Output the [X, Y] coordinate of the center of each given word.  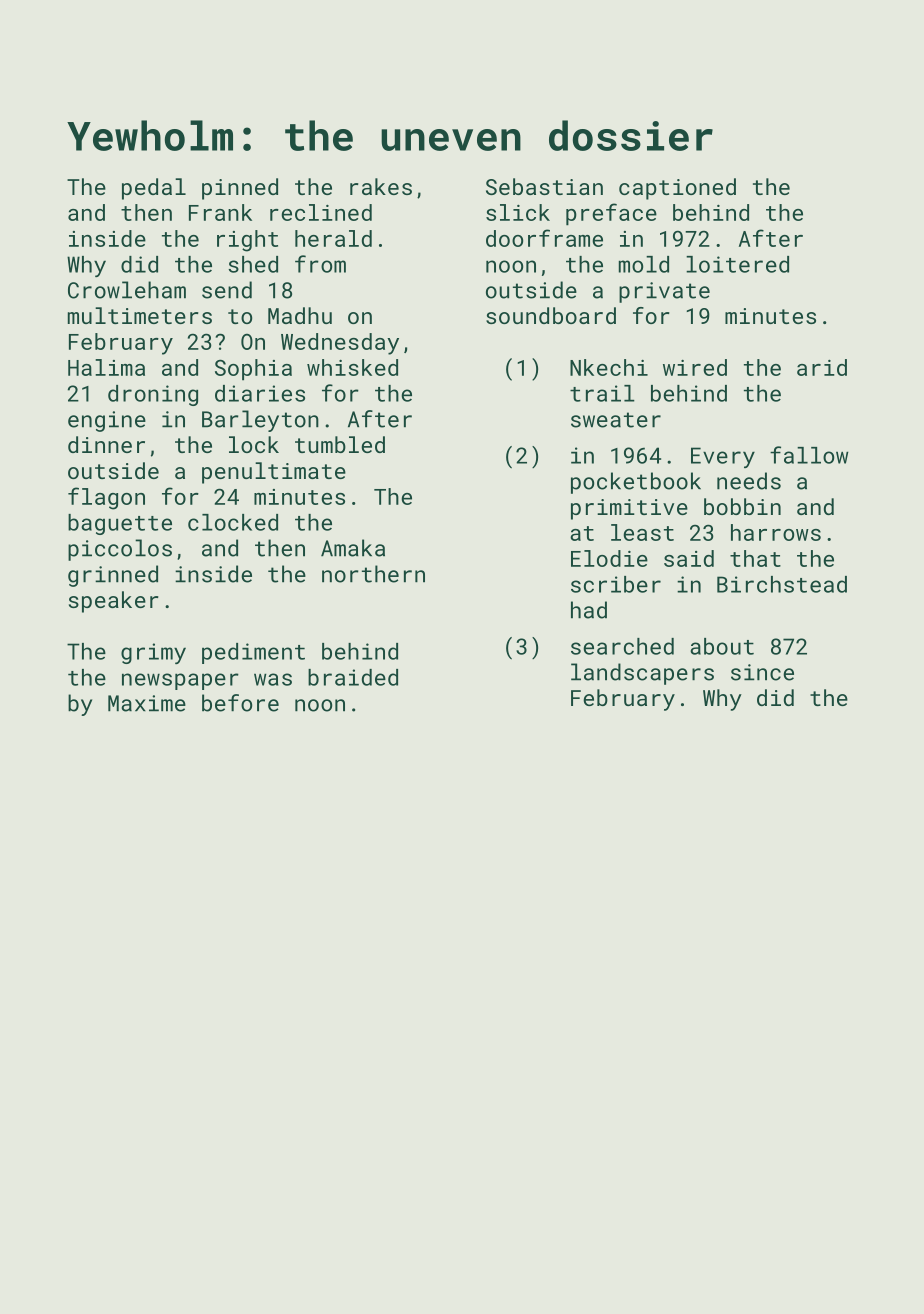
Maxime [147, 703]
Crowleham [127, 290]
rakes [381, 186]
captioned [677, 189]
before [240, 703]
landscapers [642, 674]
